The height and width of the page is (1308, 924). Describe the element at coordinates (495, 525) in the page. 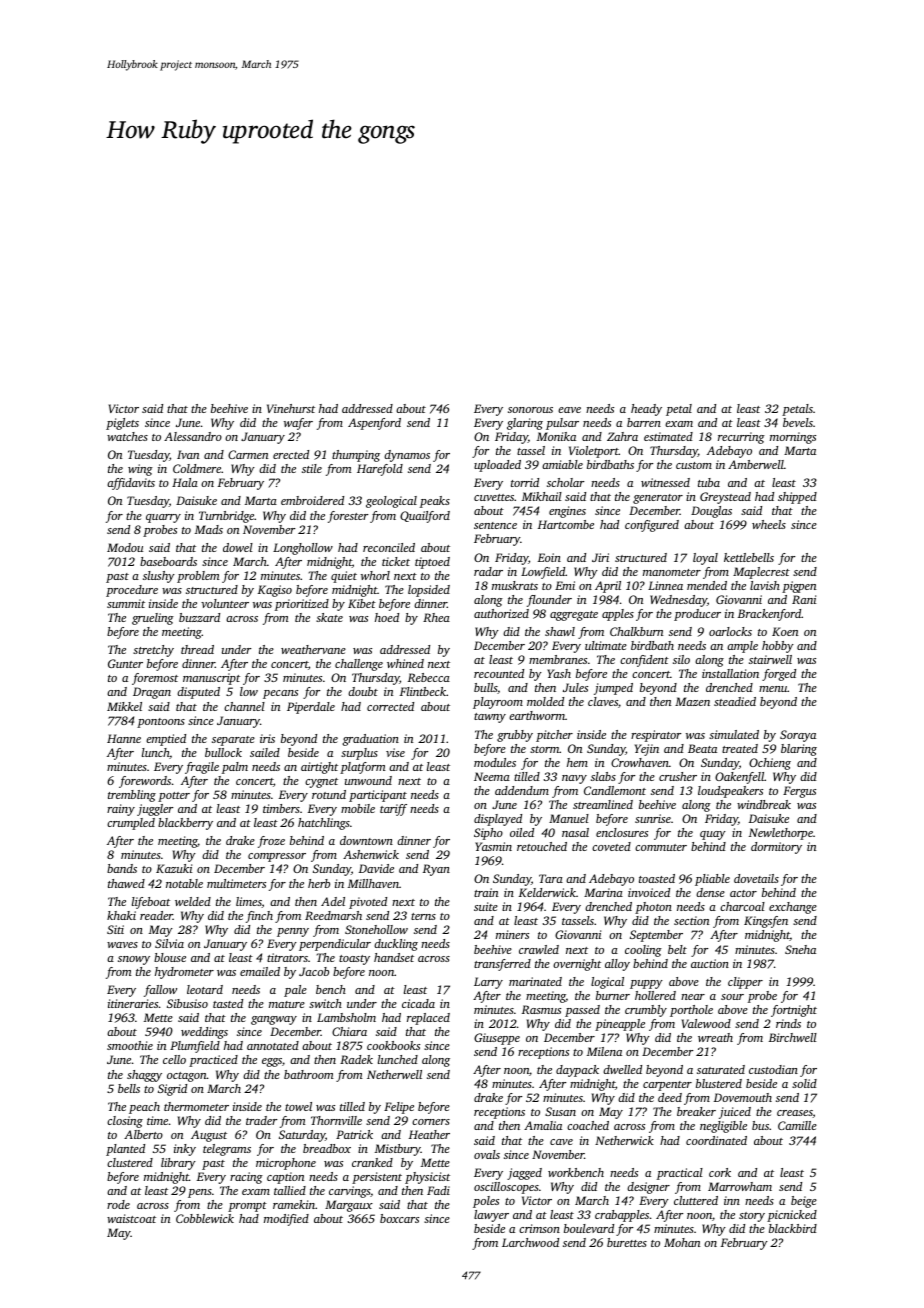

I see `sentence` at that location.
